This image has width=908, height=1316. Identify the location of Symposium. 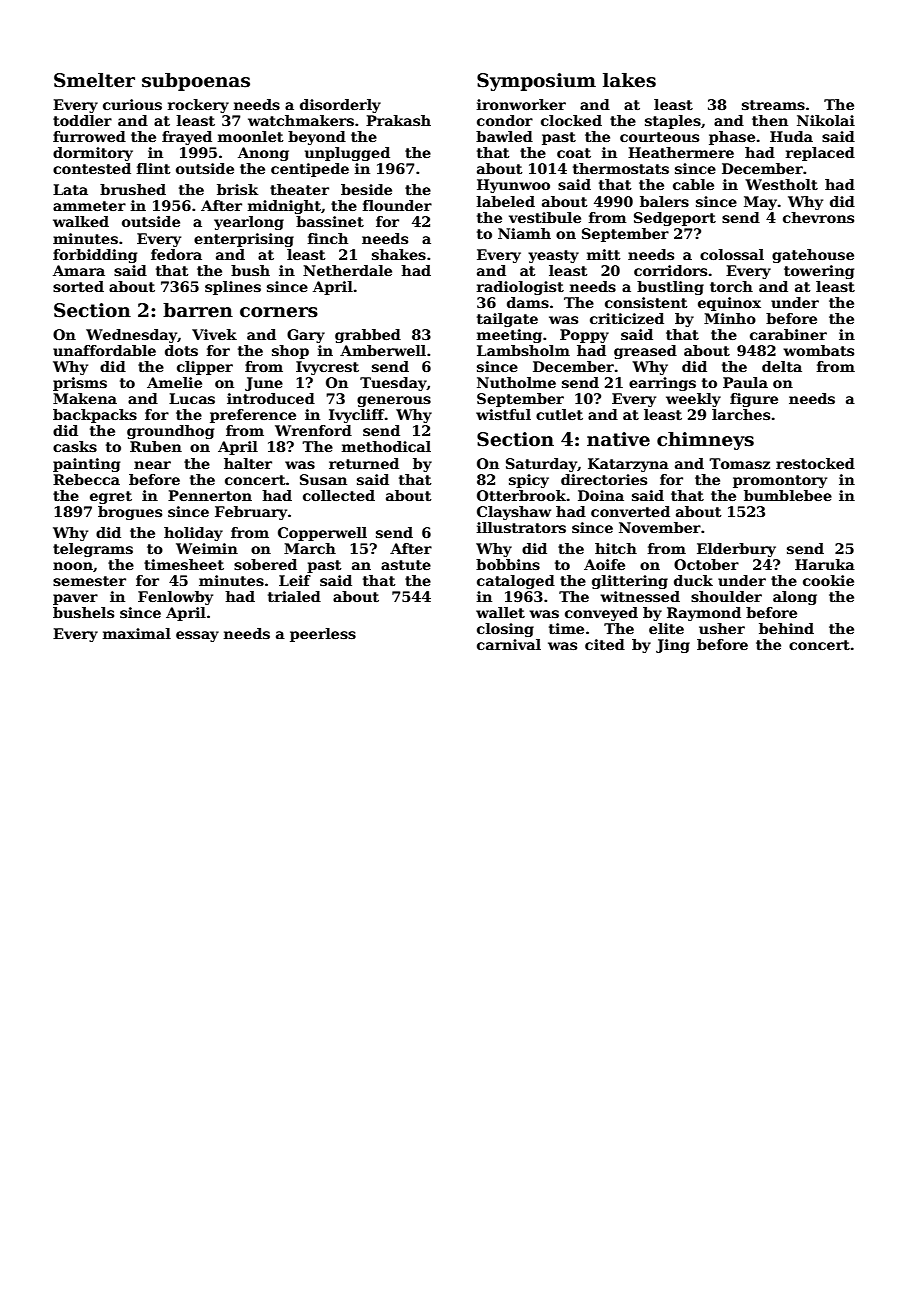
(536, 82).
